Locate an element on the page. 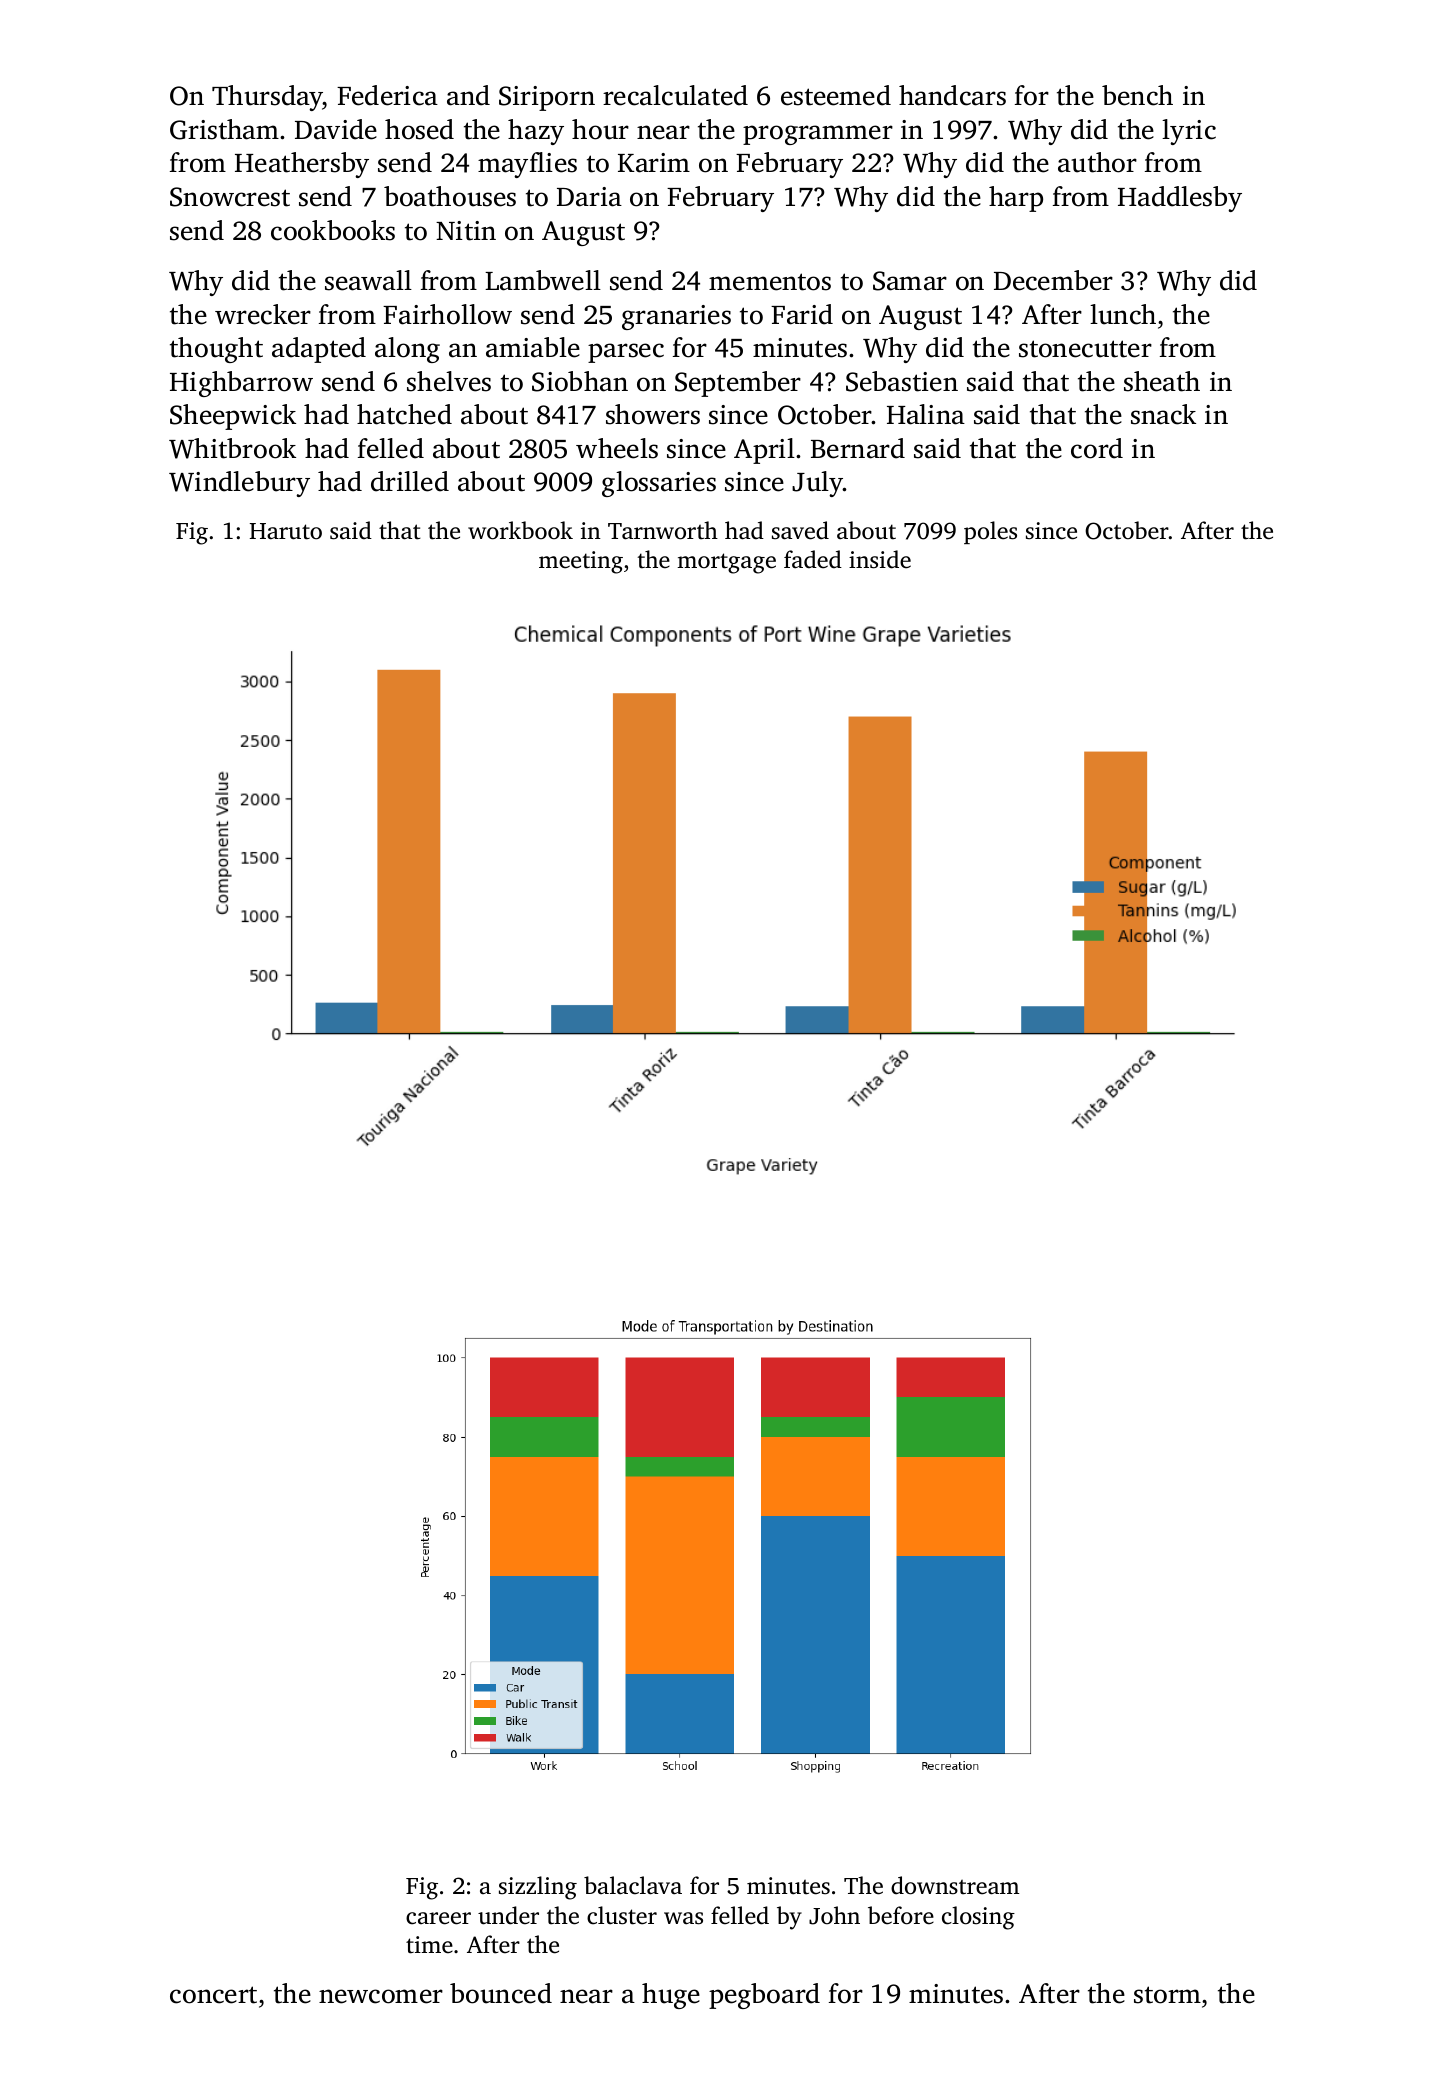 The image size is (1450, 2100). career is located at coordinates (438, 1918).
